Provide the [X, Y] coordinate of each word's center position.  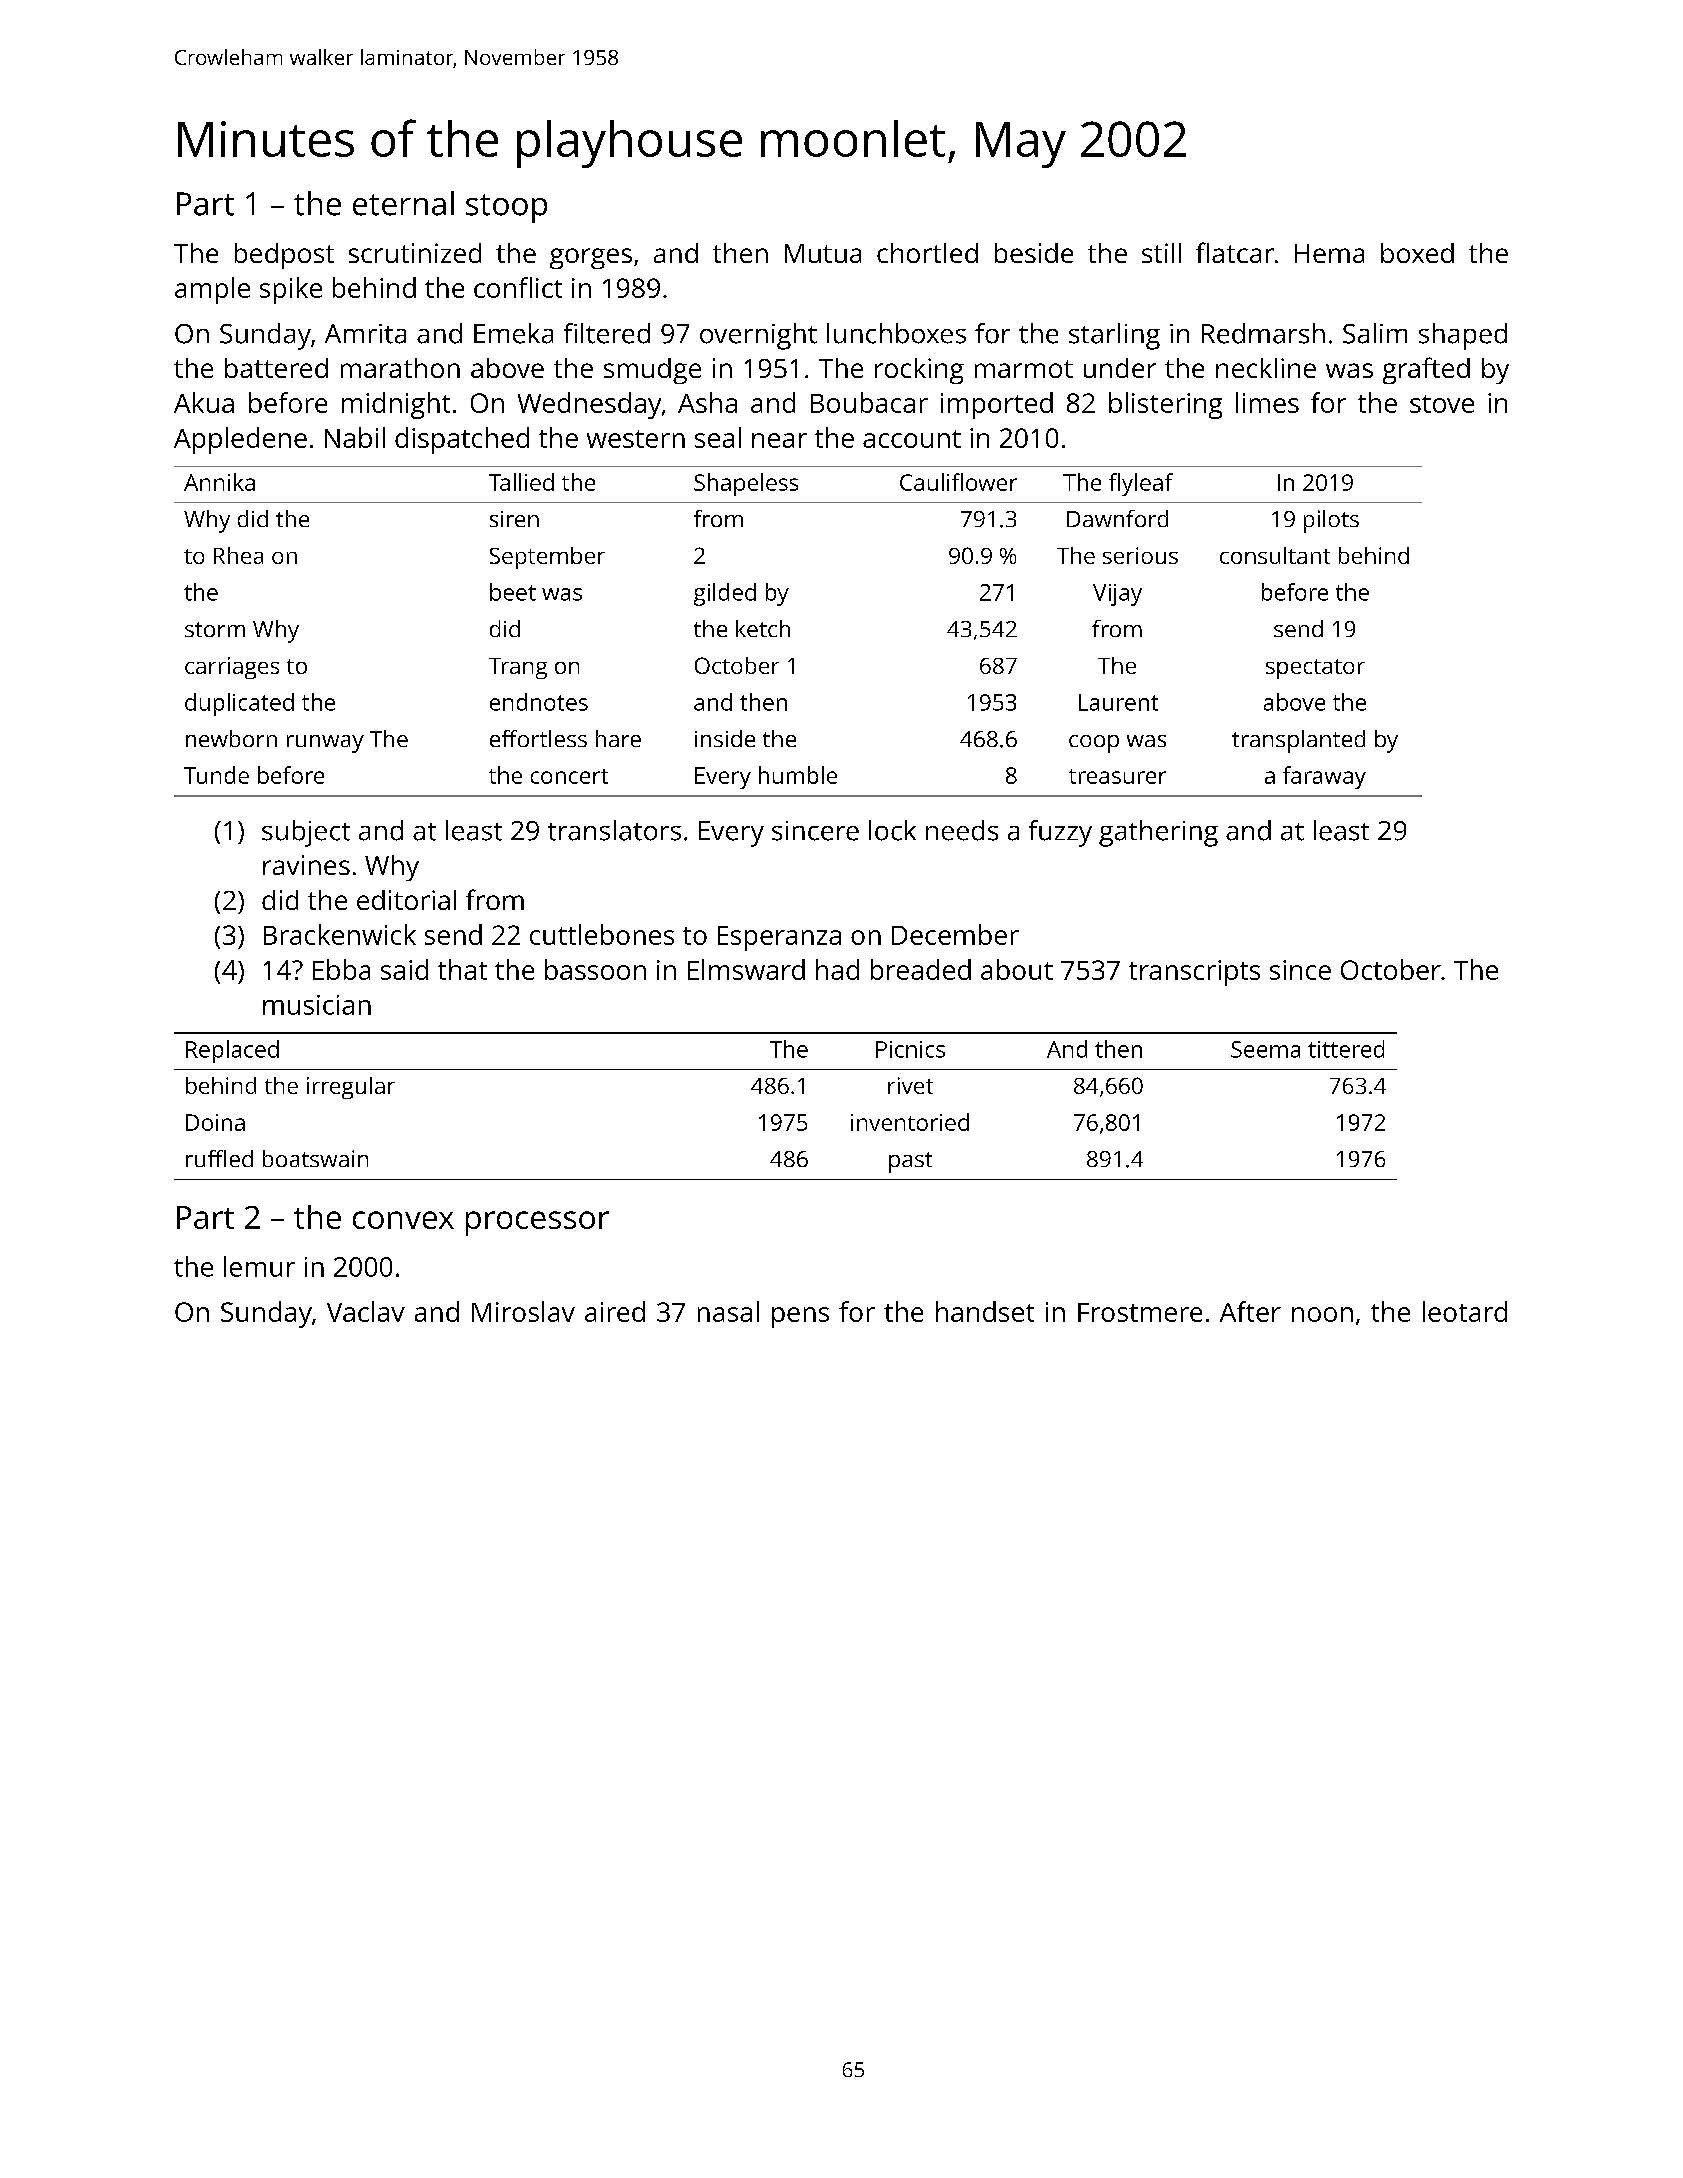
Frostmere [1140, 1312]
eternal [403, 203]
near [779, 440]
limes [1267, 402]
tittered [1346, 1049]
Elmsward [746, 969]
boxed [1417, 253]
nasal [728, 1311]
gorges [591, 258]
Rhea [238, 555]
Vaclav [366, 1311]
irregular [351, 1088]
